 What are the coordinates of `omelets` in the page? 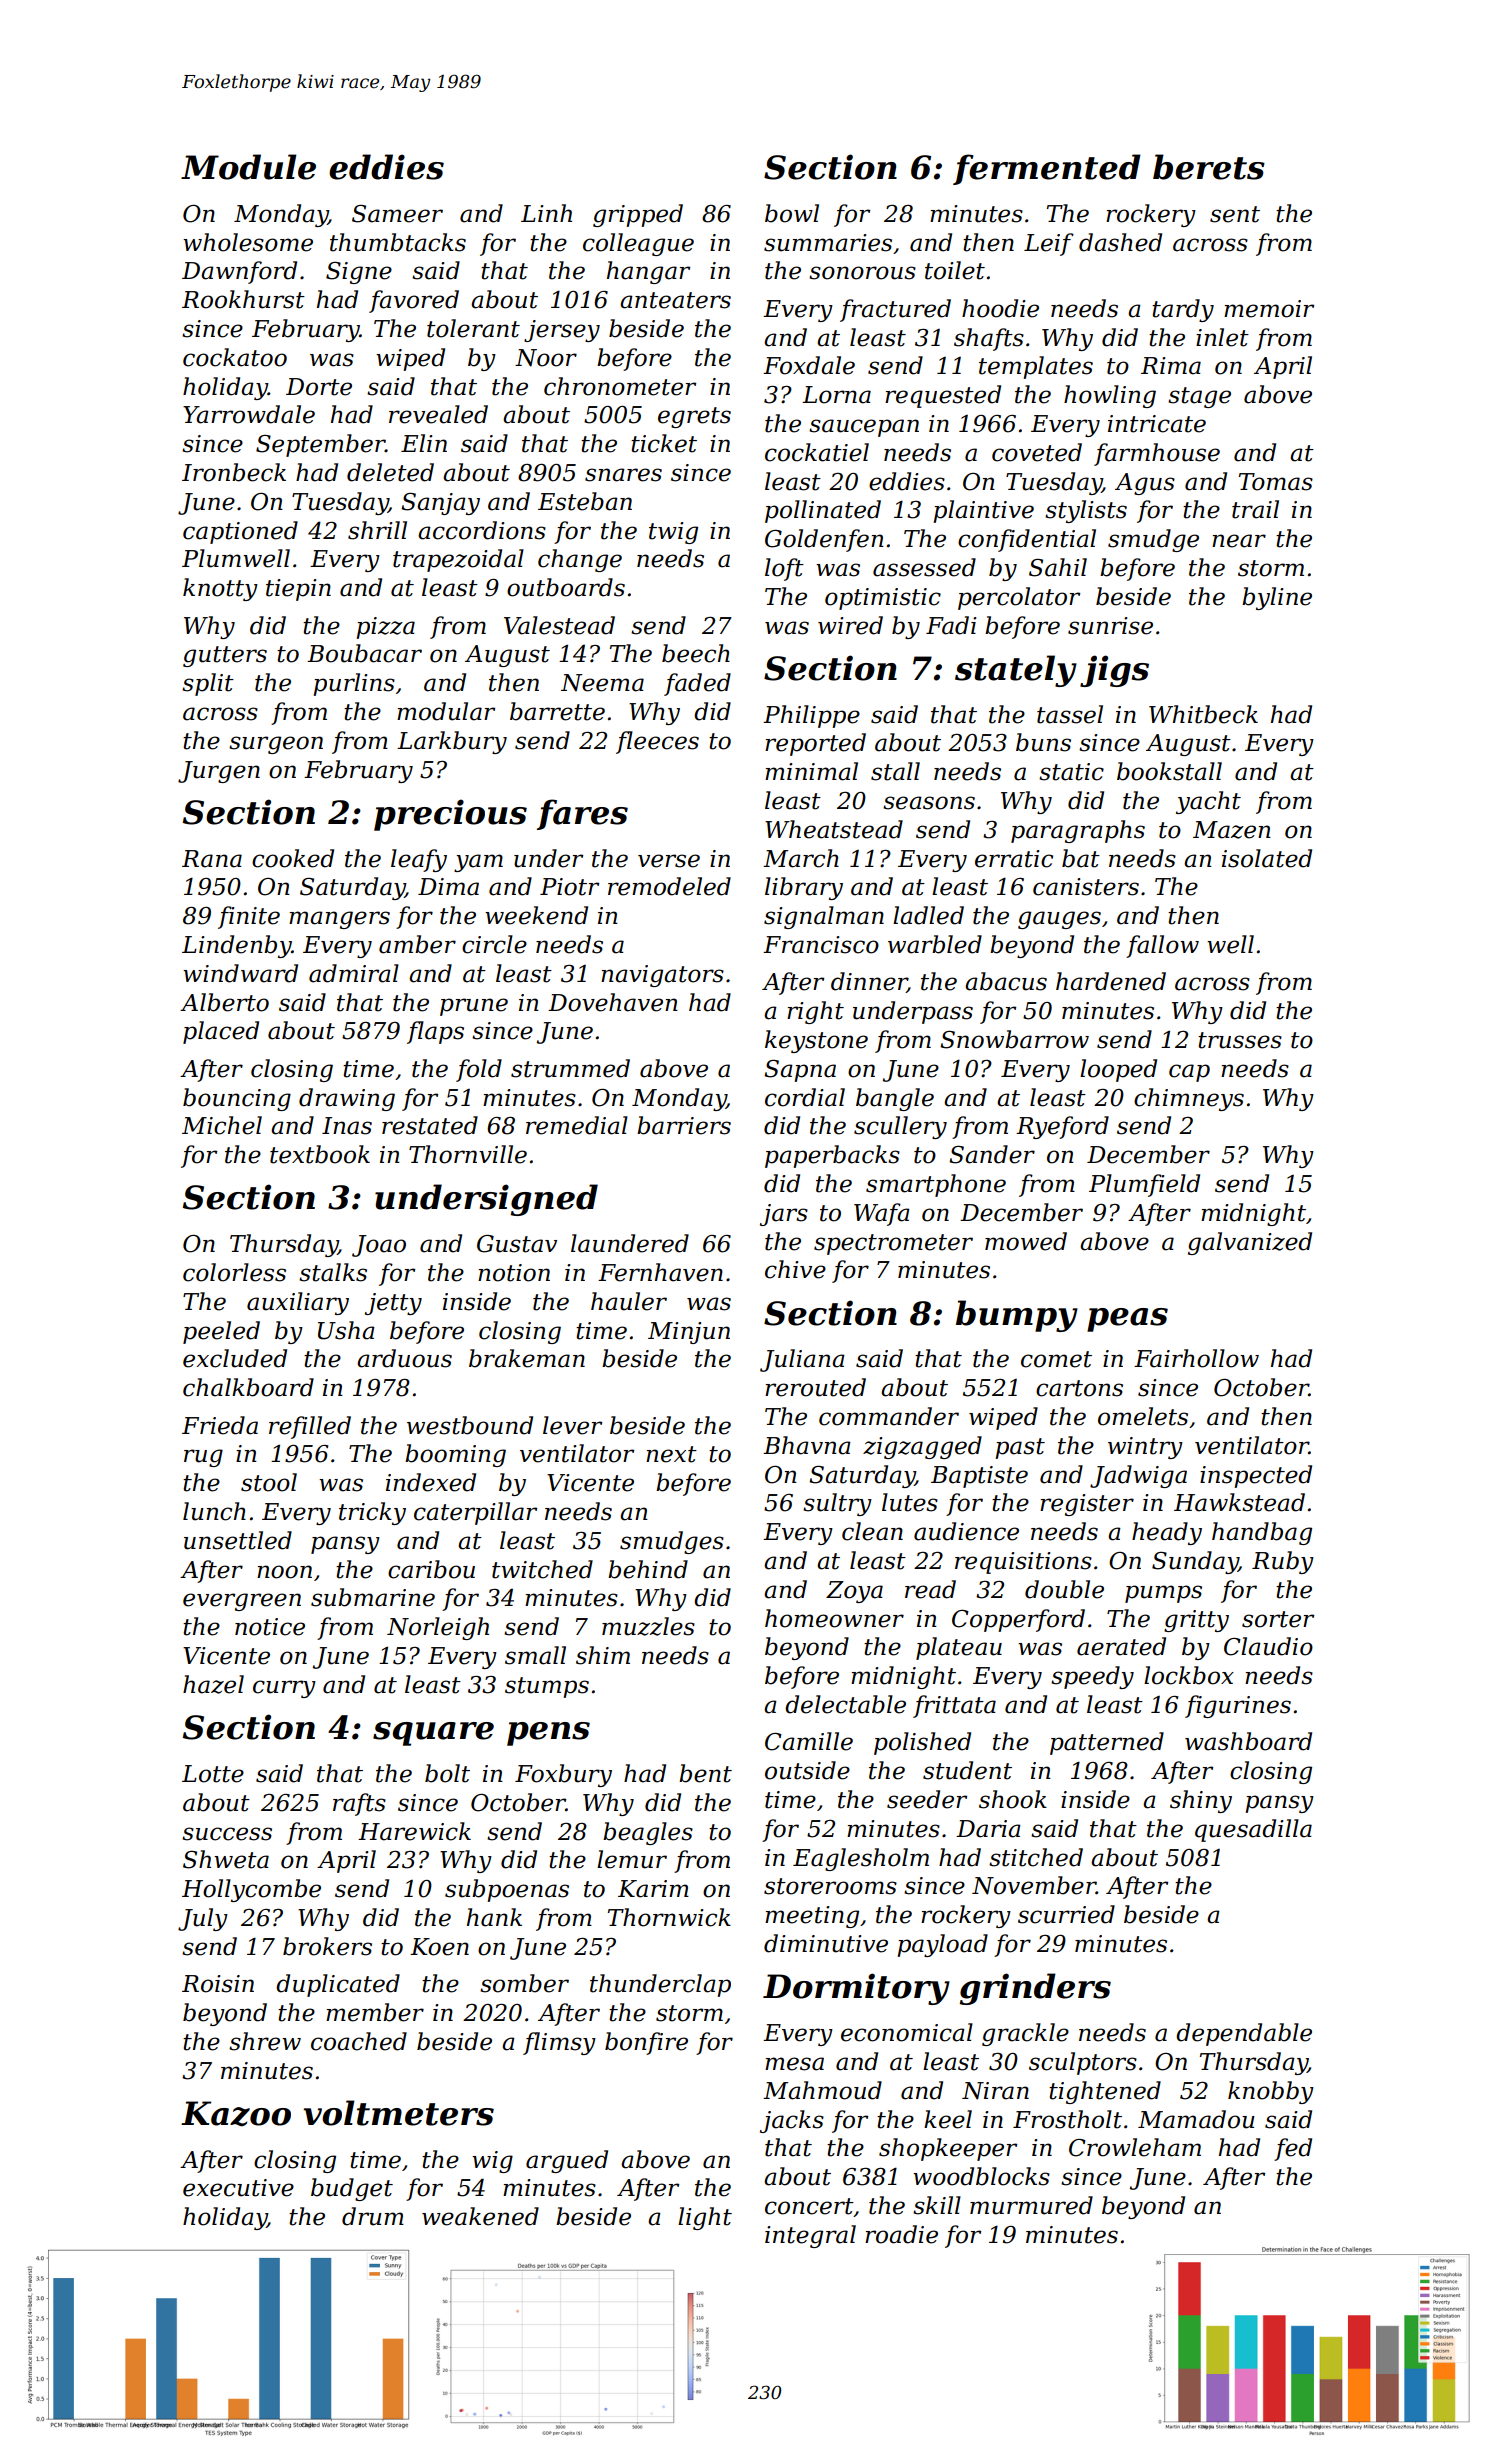 It's located at (1143, 1416).
